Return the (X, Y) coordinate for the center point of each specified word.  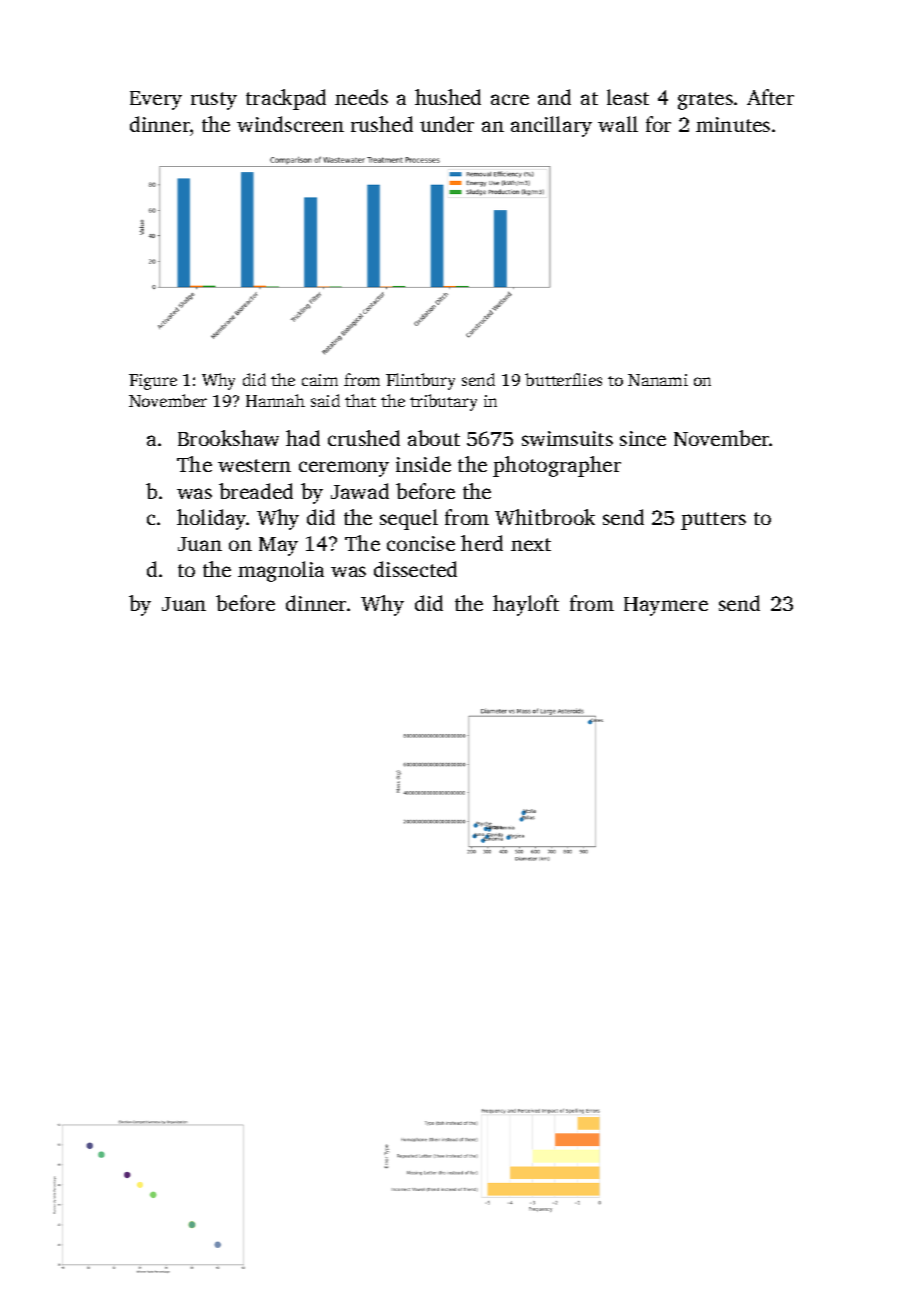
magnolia (281, 571)
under (447, 124)
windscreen (290, 124)
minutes (733, 124)
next (531, 544)
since (643, 438)
